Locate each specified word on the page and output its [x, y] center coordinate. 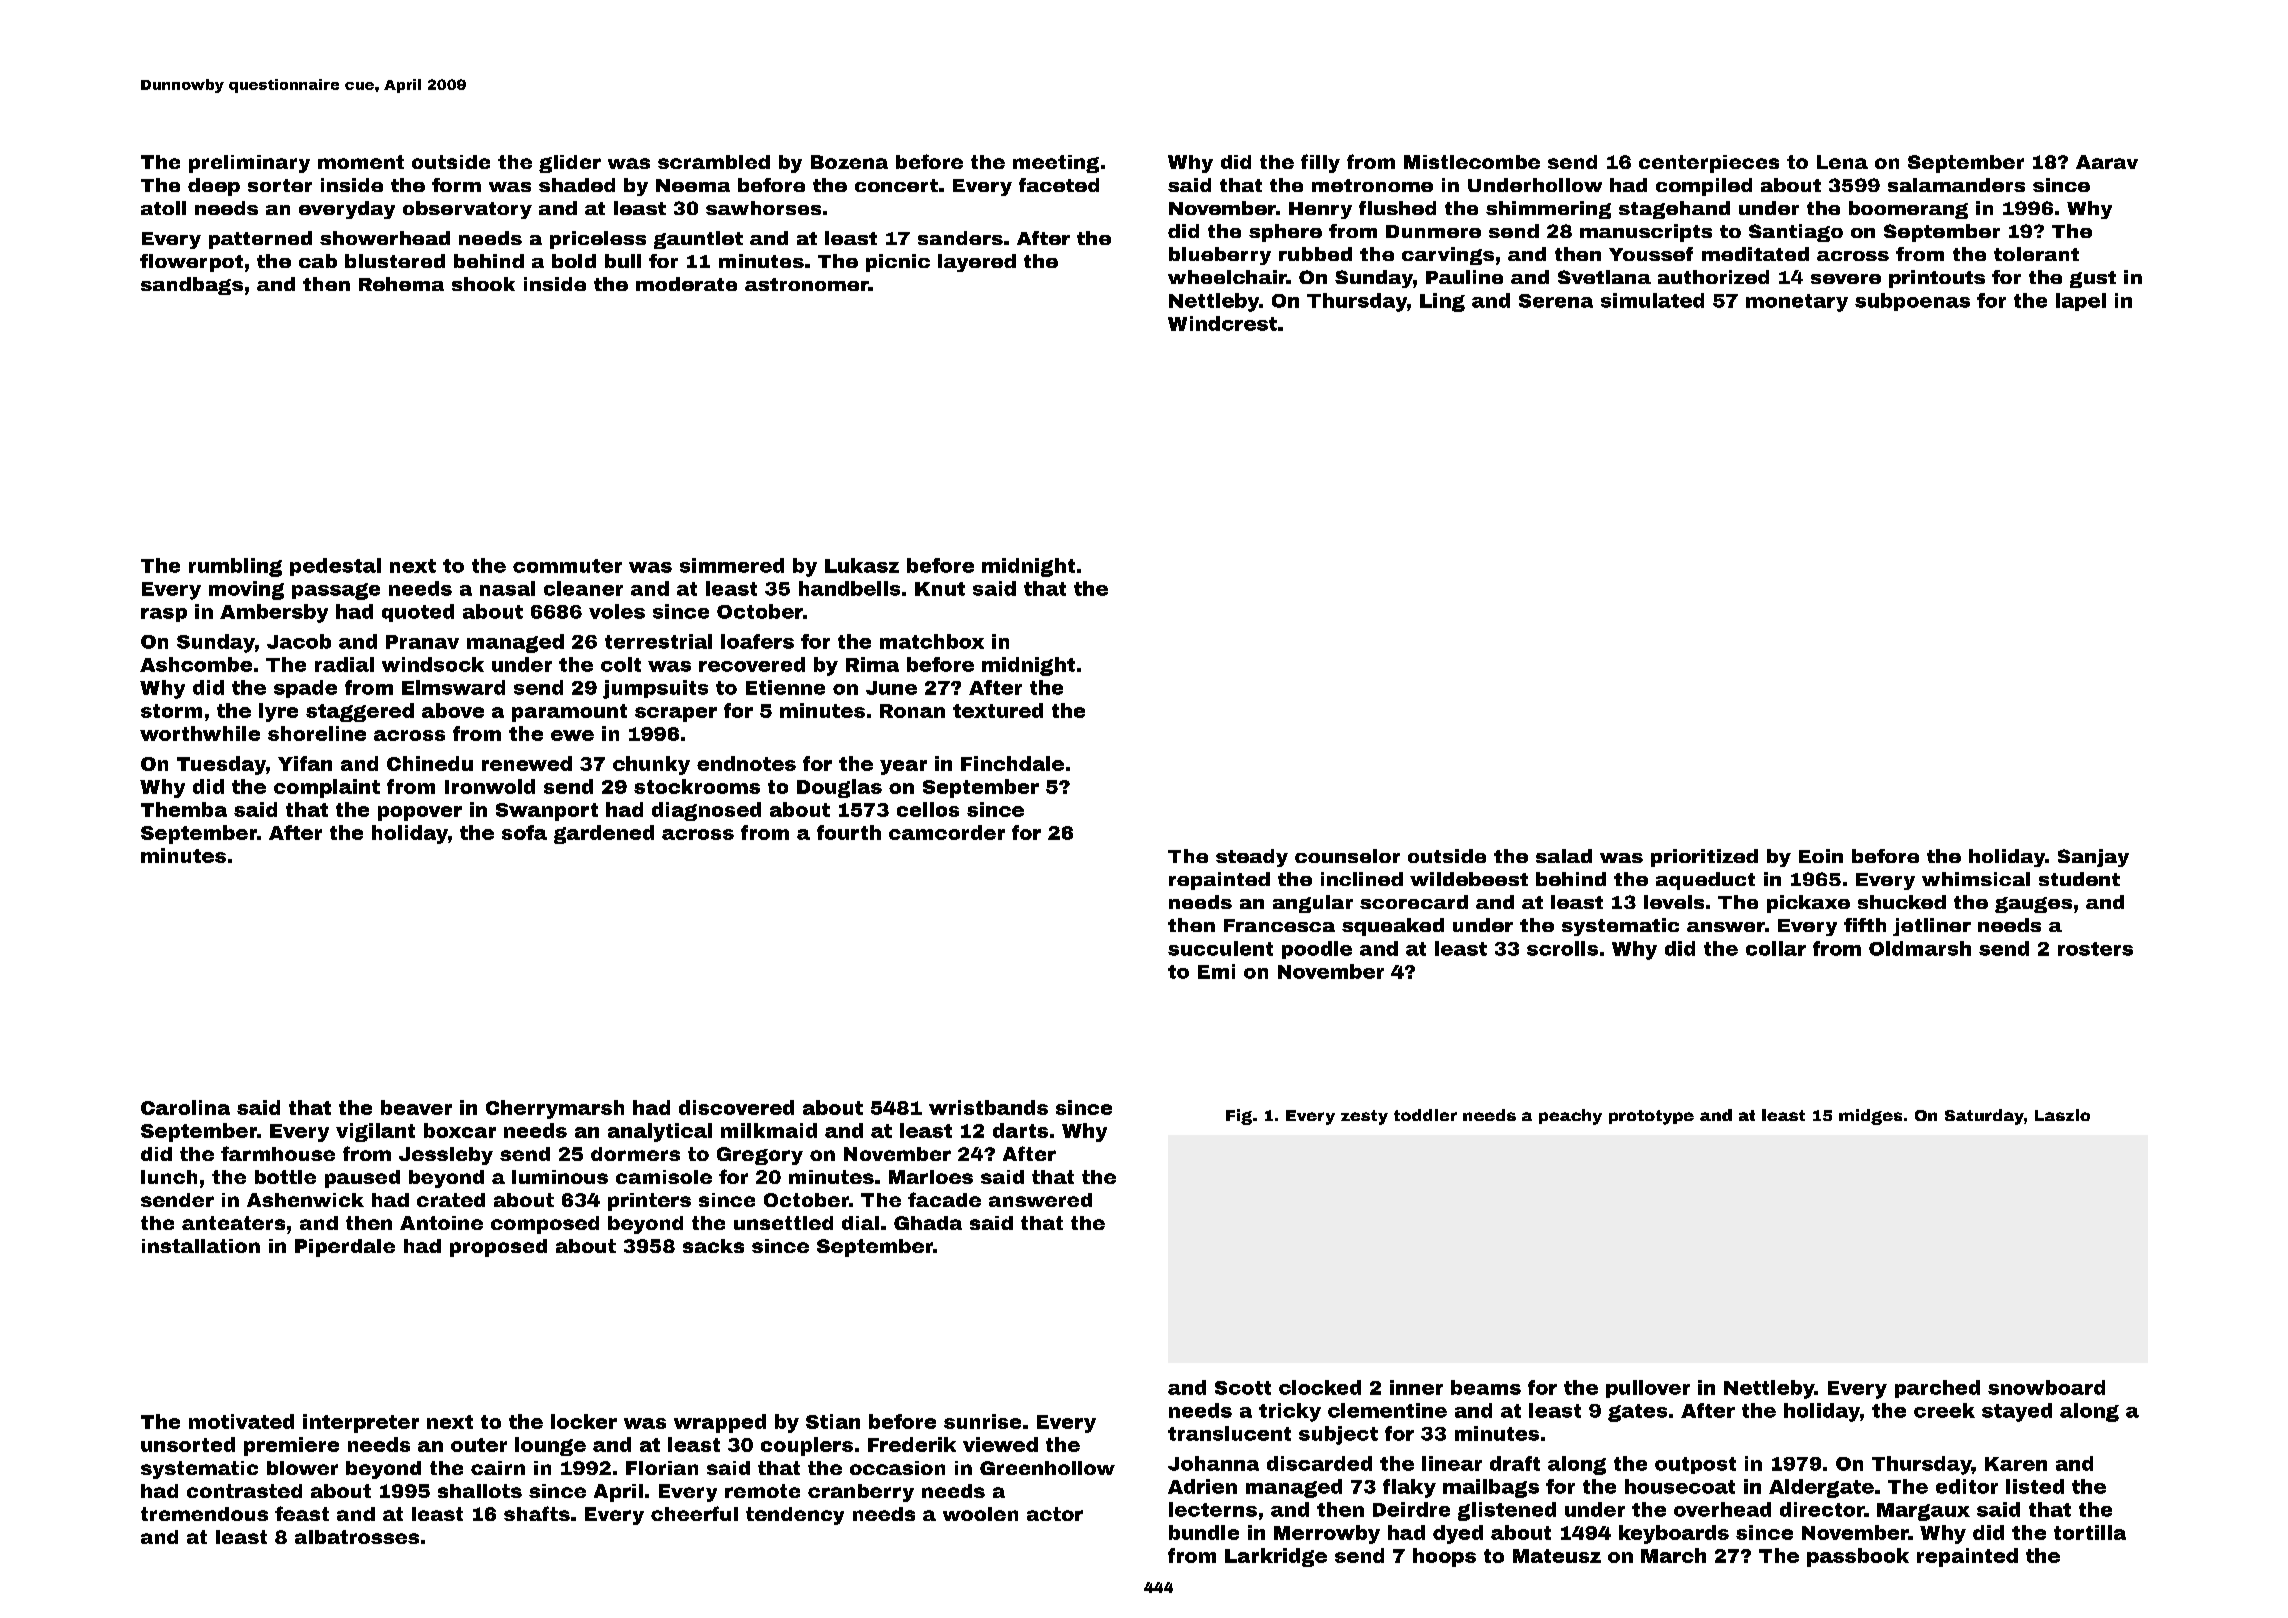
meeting [1056, 164]
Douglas [839, 788]
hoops [1444, 1557]
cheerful [694, 1513]
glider [570, 164]
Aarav [2107, 162]
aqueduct [1705, 881]
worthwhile [200, 733]
